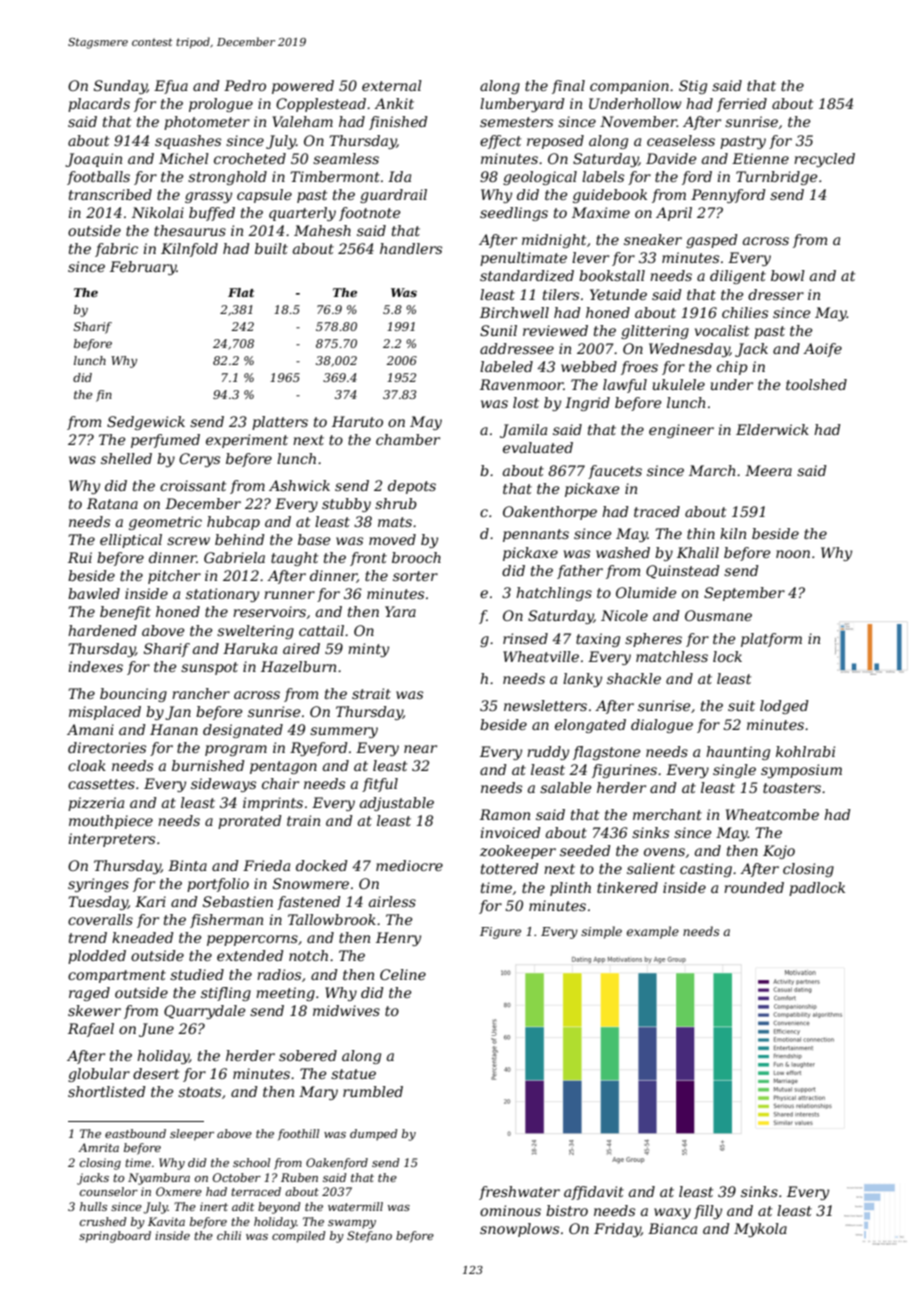 The width and height of the screenshot is (924, 1308). I want to click on pitcher, so click(174, 577).
